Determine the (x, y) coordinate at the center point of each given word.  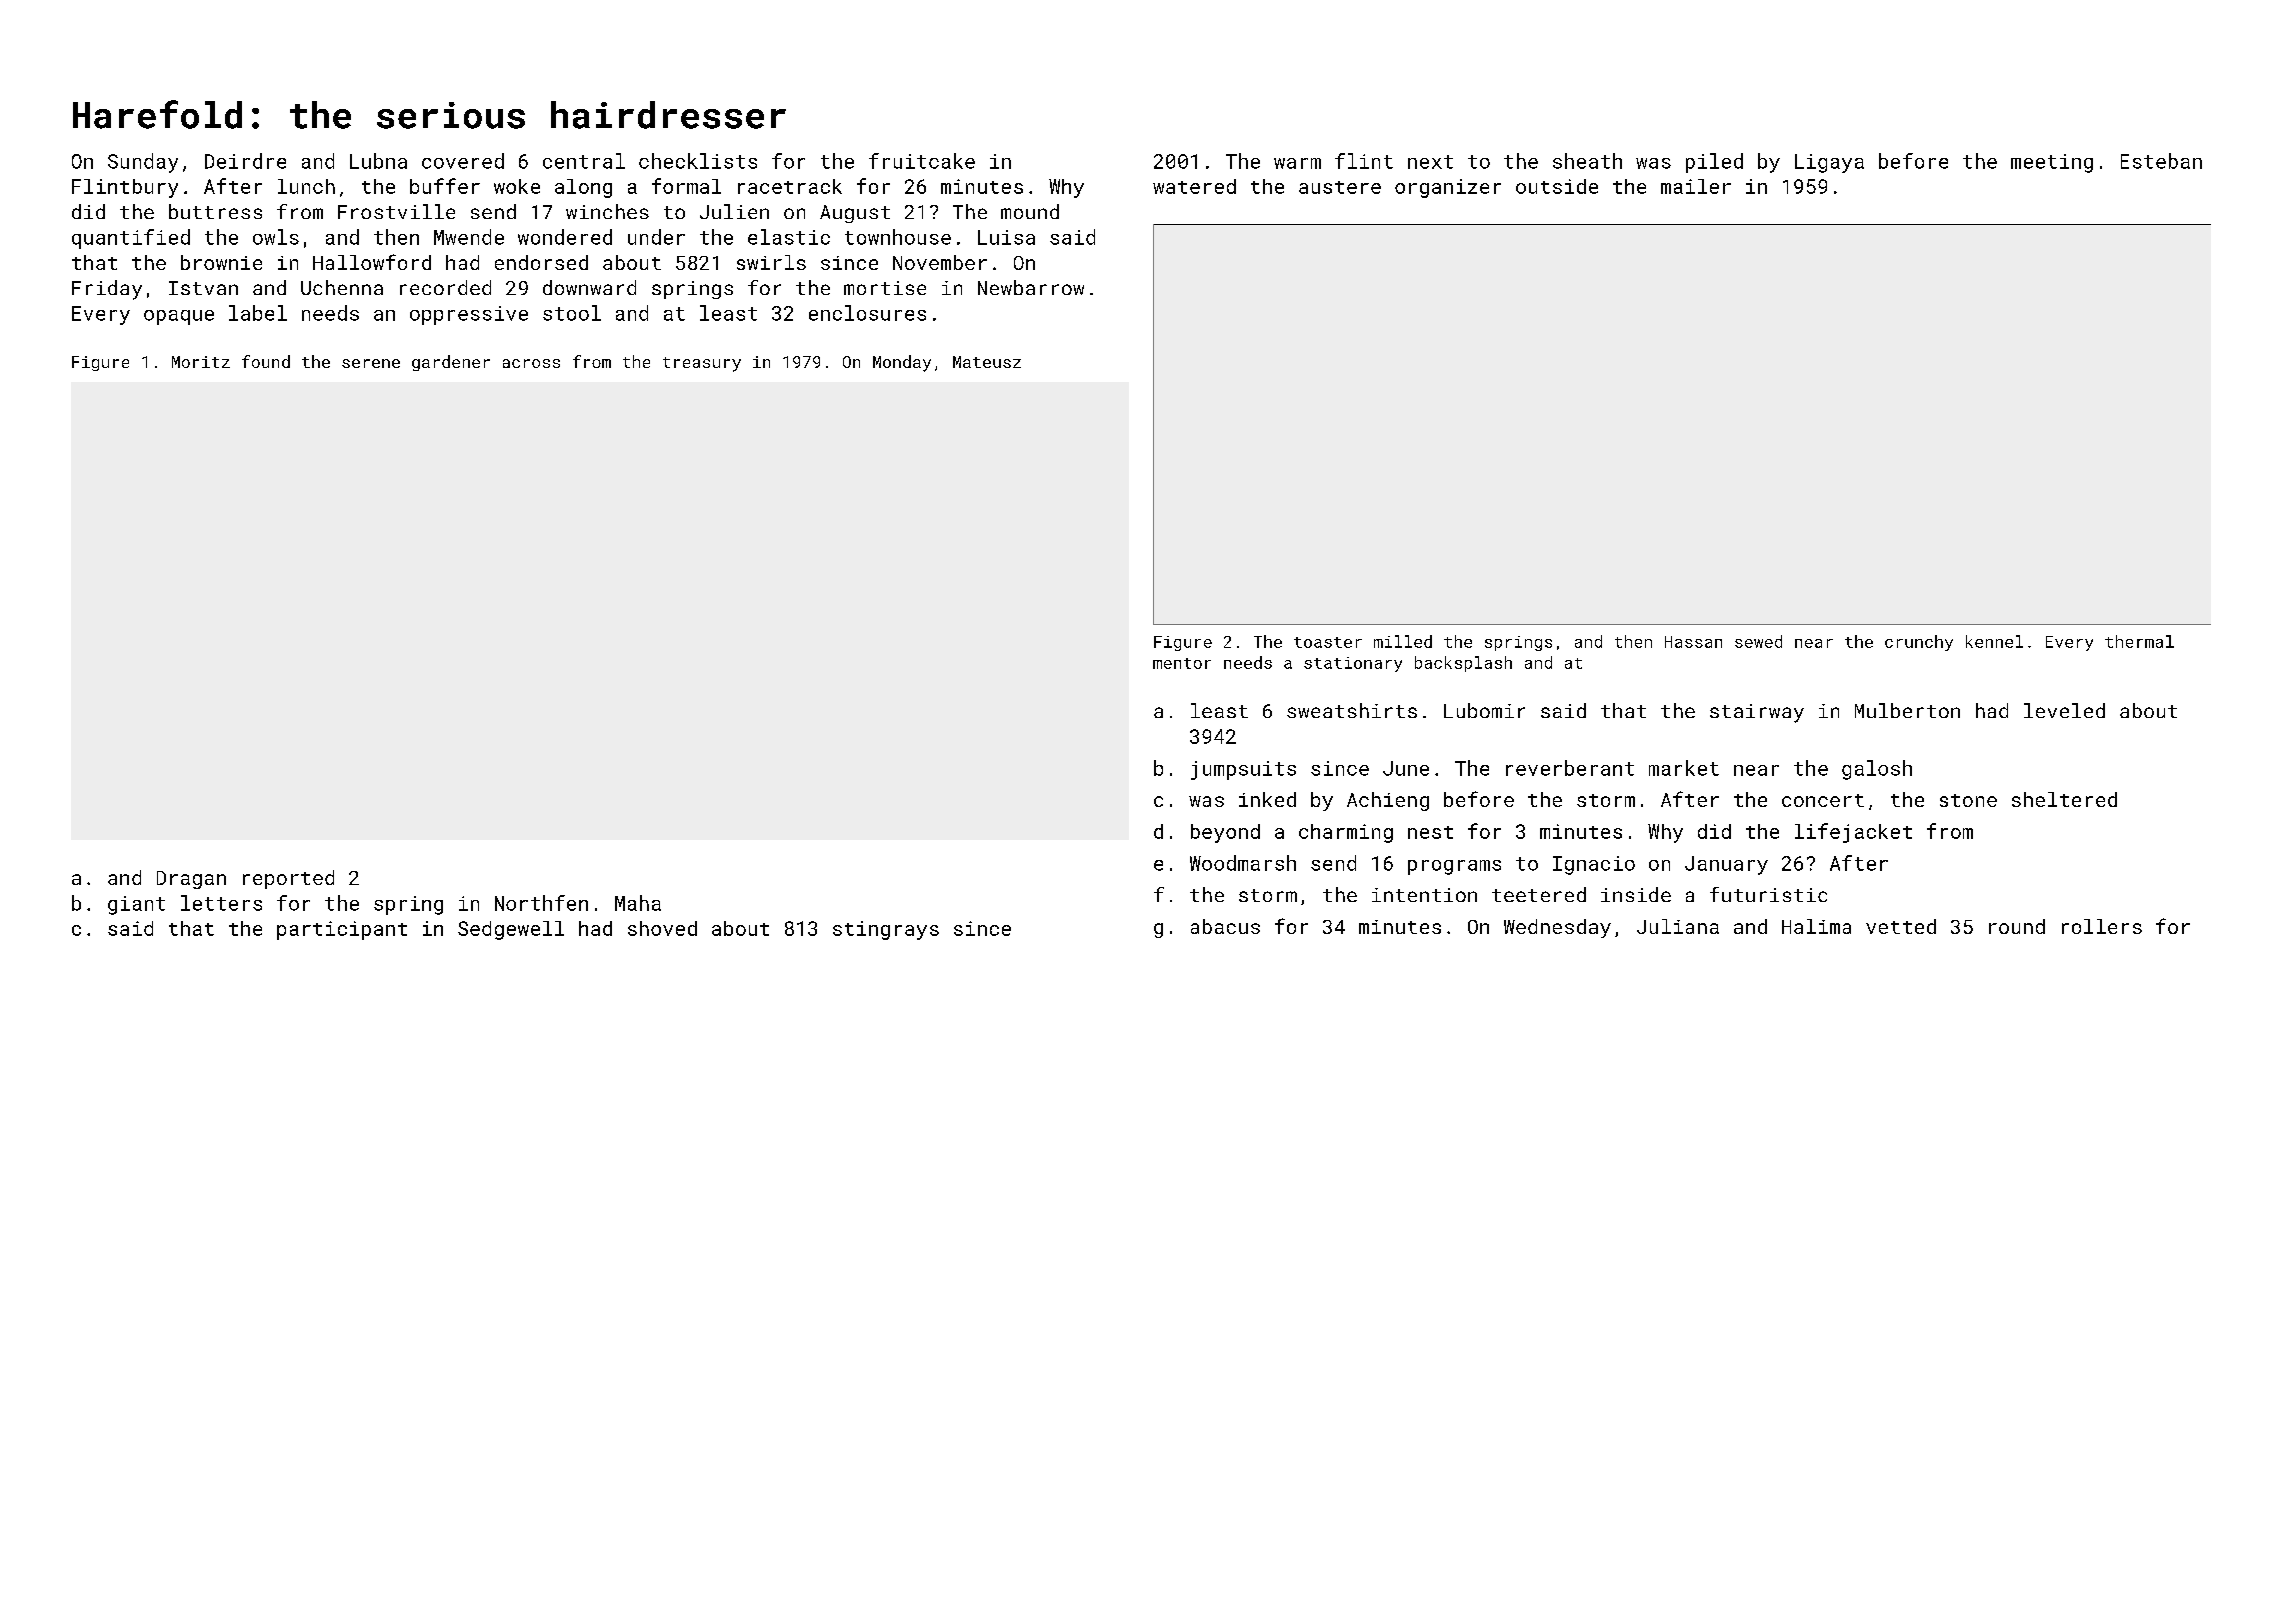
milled (1403, 641)
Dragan (191, 880)
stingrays (886, 930)
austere (1340, 187)
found (266, 361)
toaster (1328, 642)
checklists (698, 161)
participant (342, 930)
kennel (1994, 641)
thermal (2139, 641)
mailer (1696, 186)
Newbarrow (1031, 287)
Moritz (201, 362)
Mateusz (987, 362)
